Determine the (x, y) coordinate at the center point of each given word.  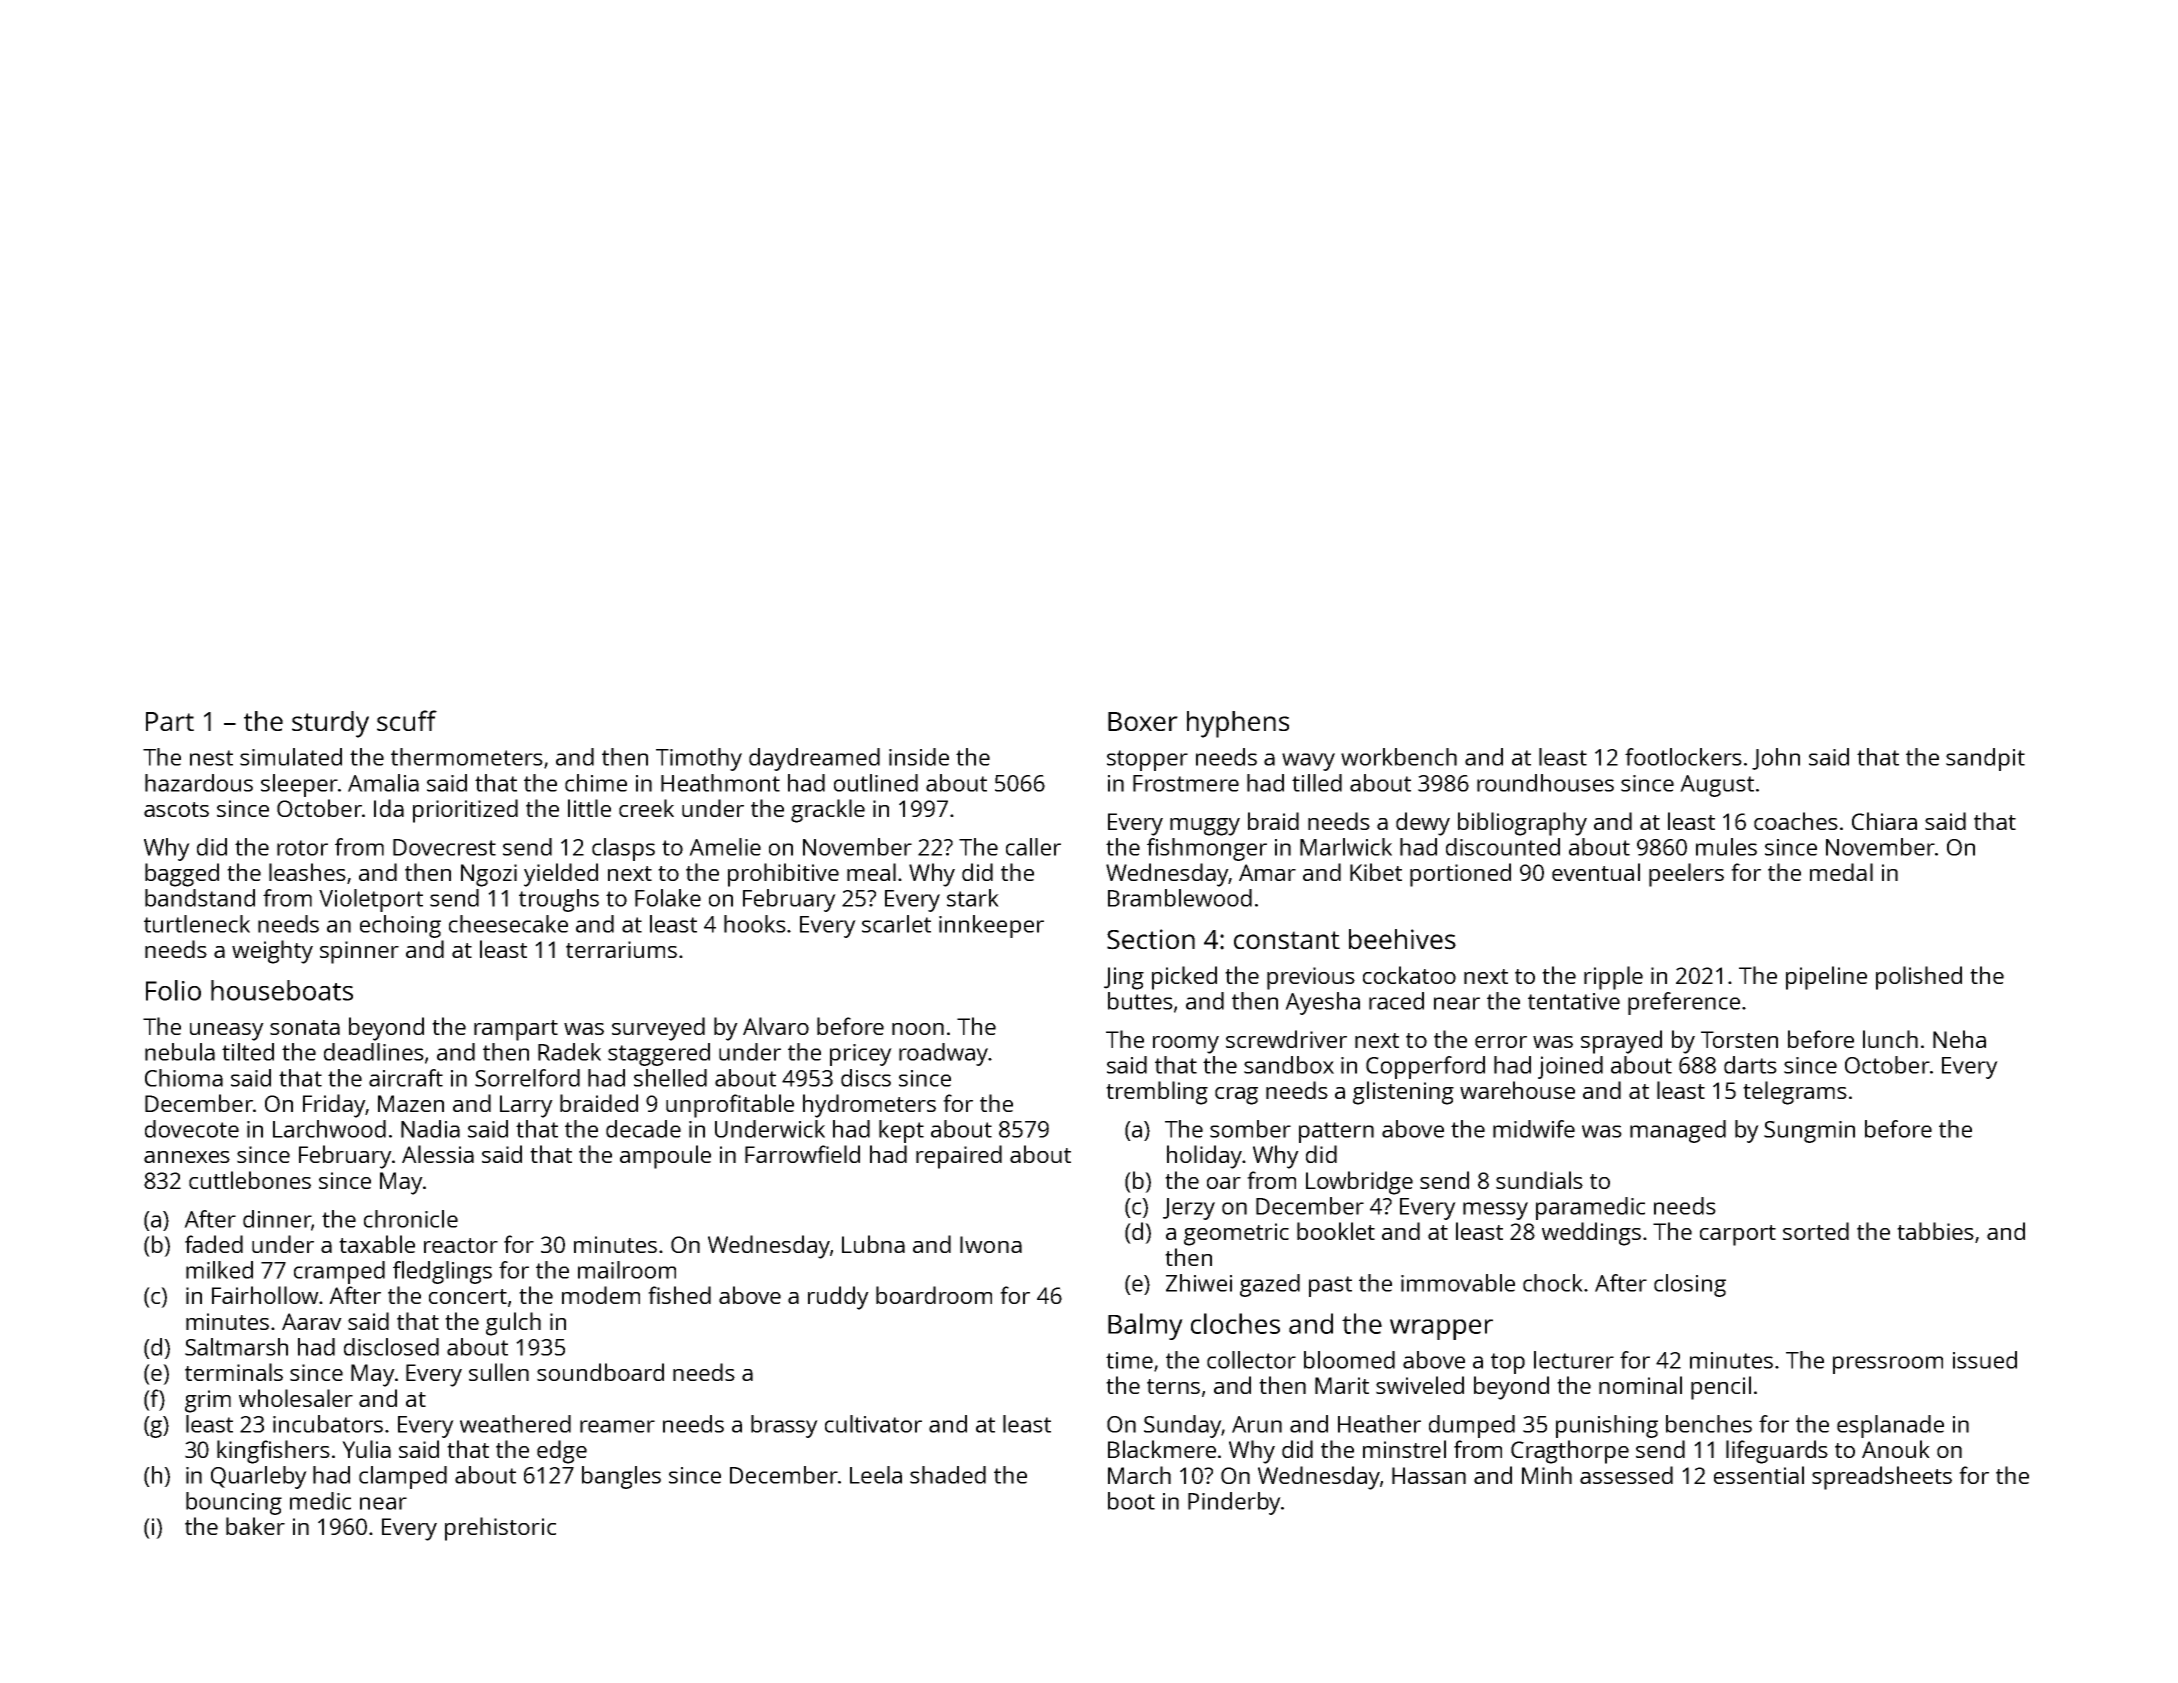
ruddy (838, 1298)
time (1129, 1360)
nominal (1640, 1385)
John (1776, 759)
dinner (277, 1219)
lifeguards (1777, 1452)
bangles (621, 1477)
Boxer (1143, 721)
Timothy (699, 759)
